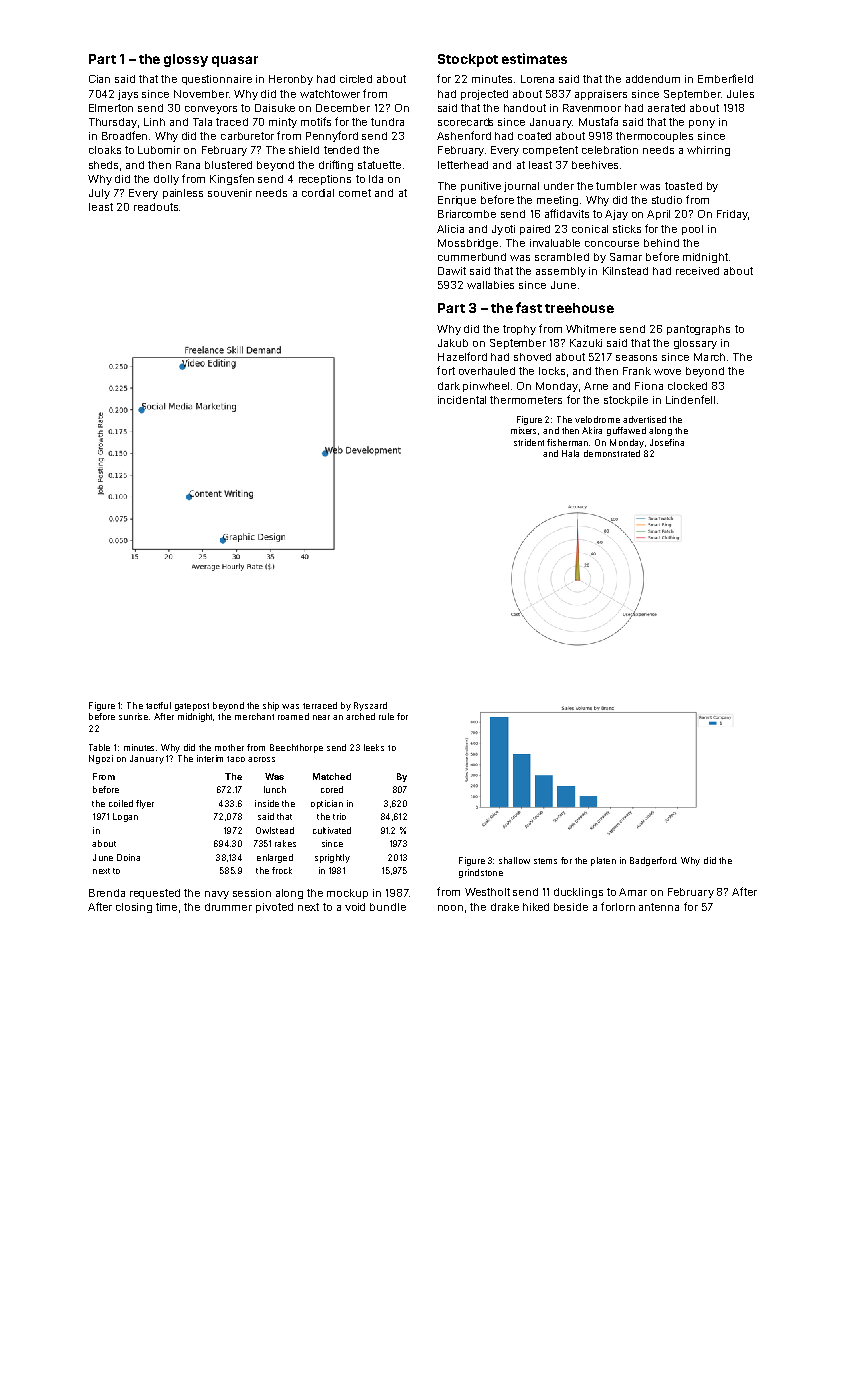 The height and width of the screenshot is (1400, 849). I want to click on dark, so click(449, 386).
